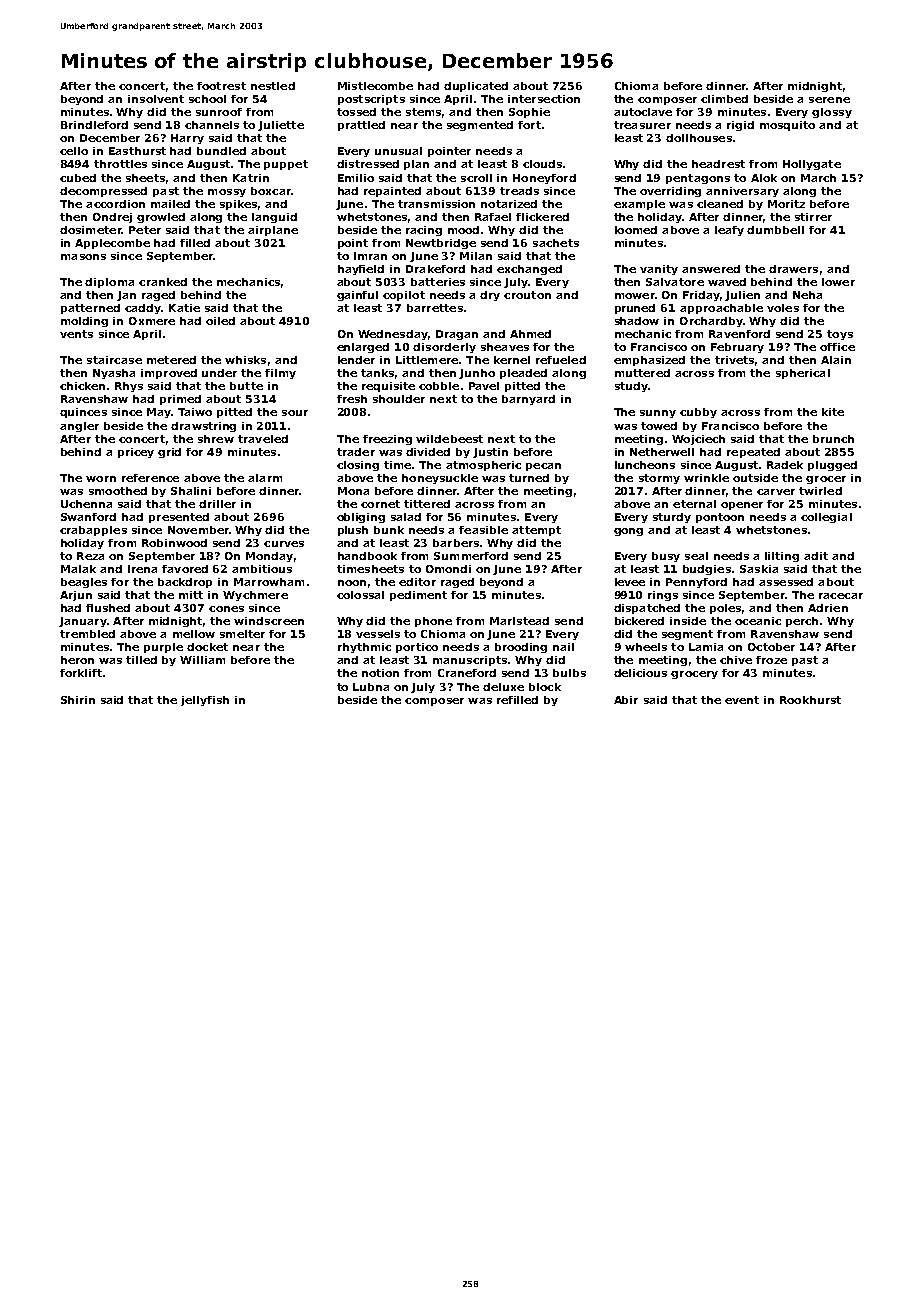  What do you see at coordinates (542, 217) in the document?
I see `flickered` at bounding box center [542, 217].
